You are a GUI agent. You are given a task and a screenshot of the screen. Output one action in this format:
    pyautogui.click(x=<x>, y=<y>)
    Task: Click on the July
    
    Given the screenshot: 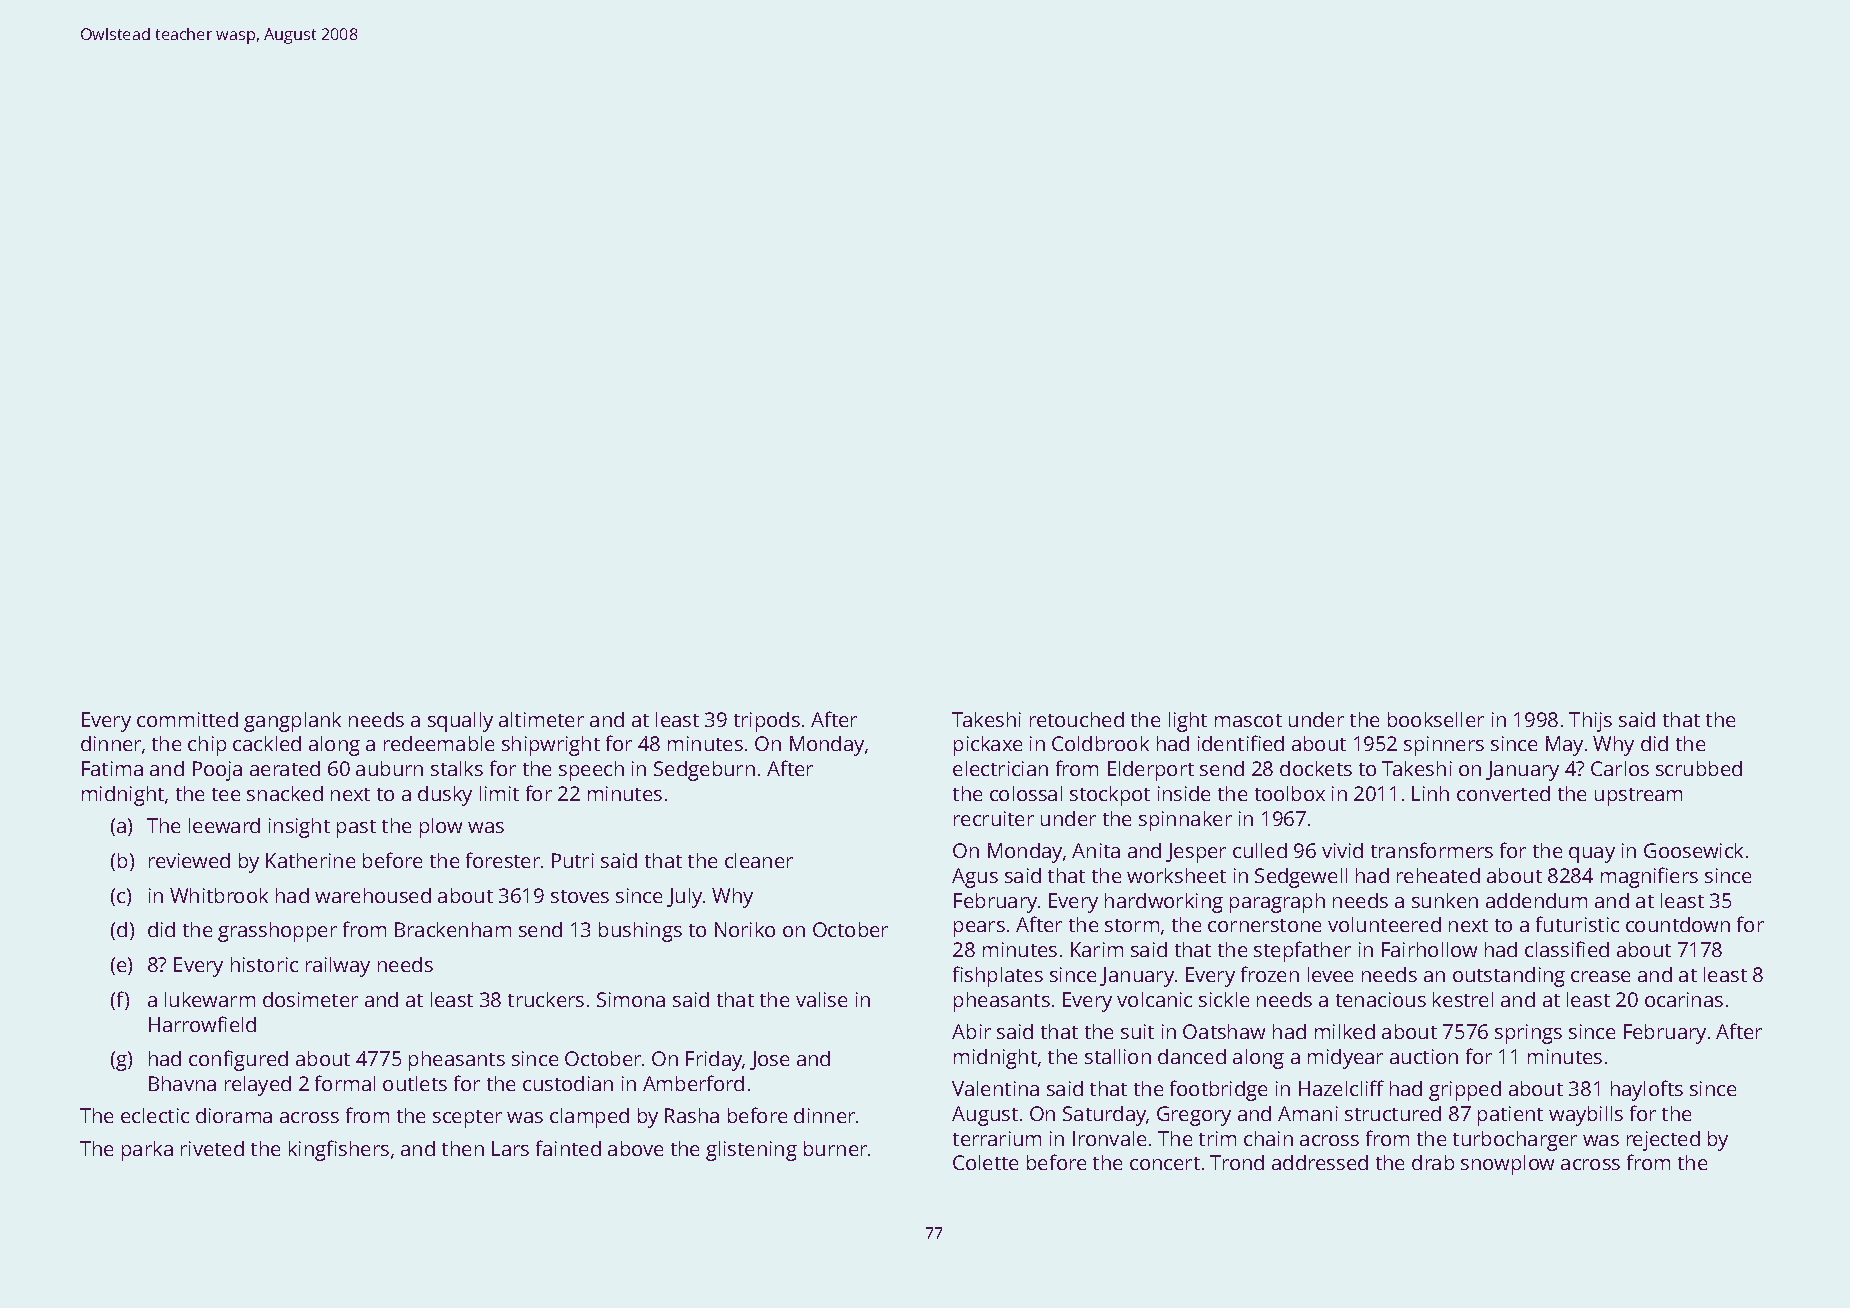 What is the action you would take?
    pyautogui.click(x=684, y=898)
